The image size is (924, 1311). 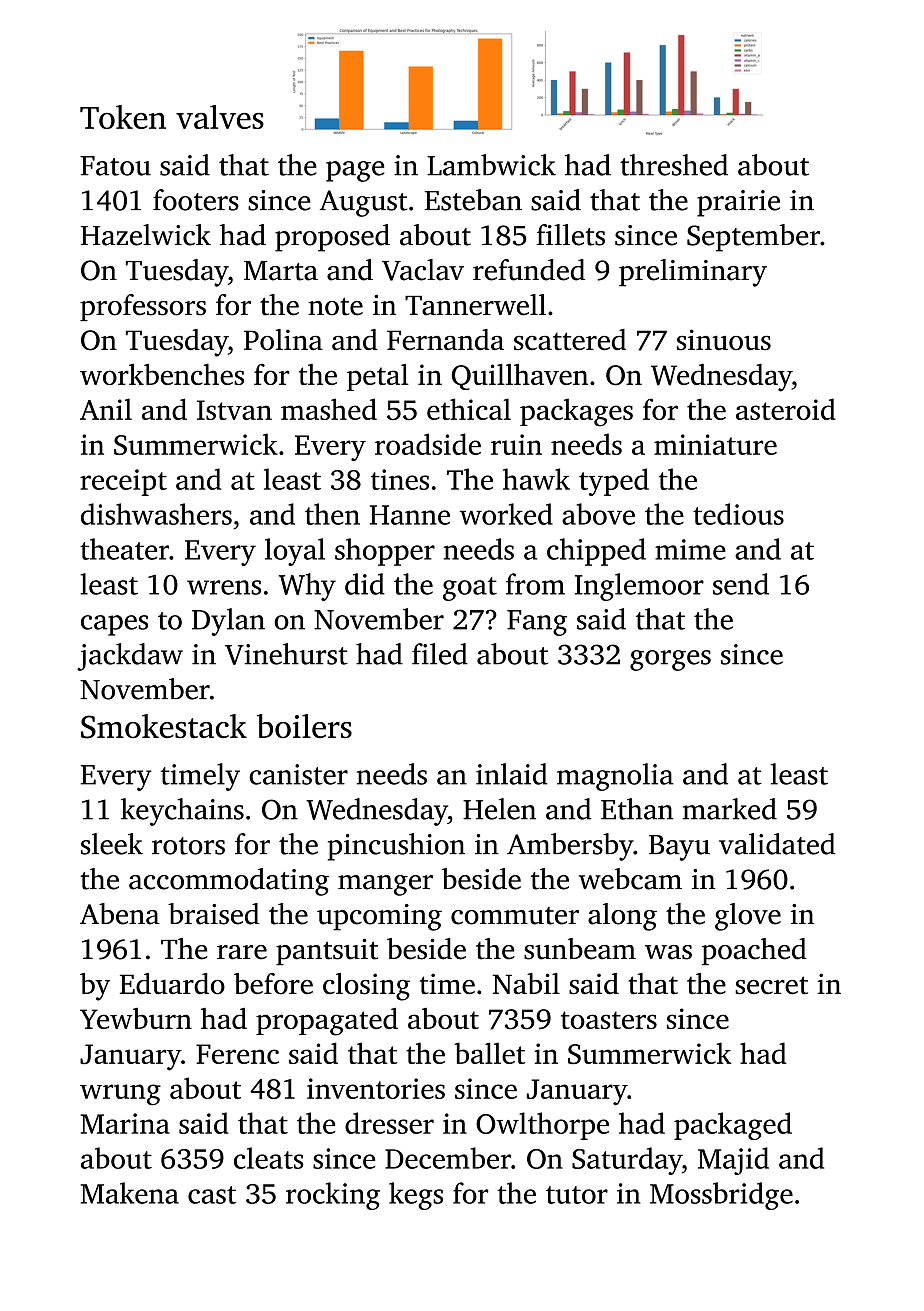 I want to click on asteroid, so click(x=786, y=409).
